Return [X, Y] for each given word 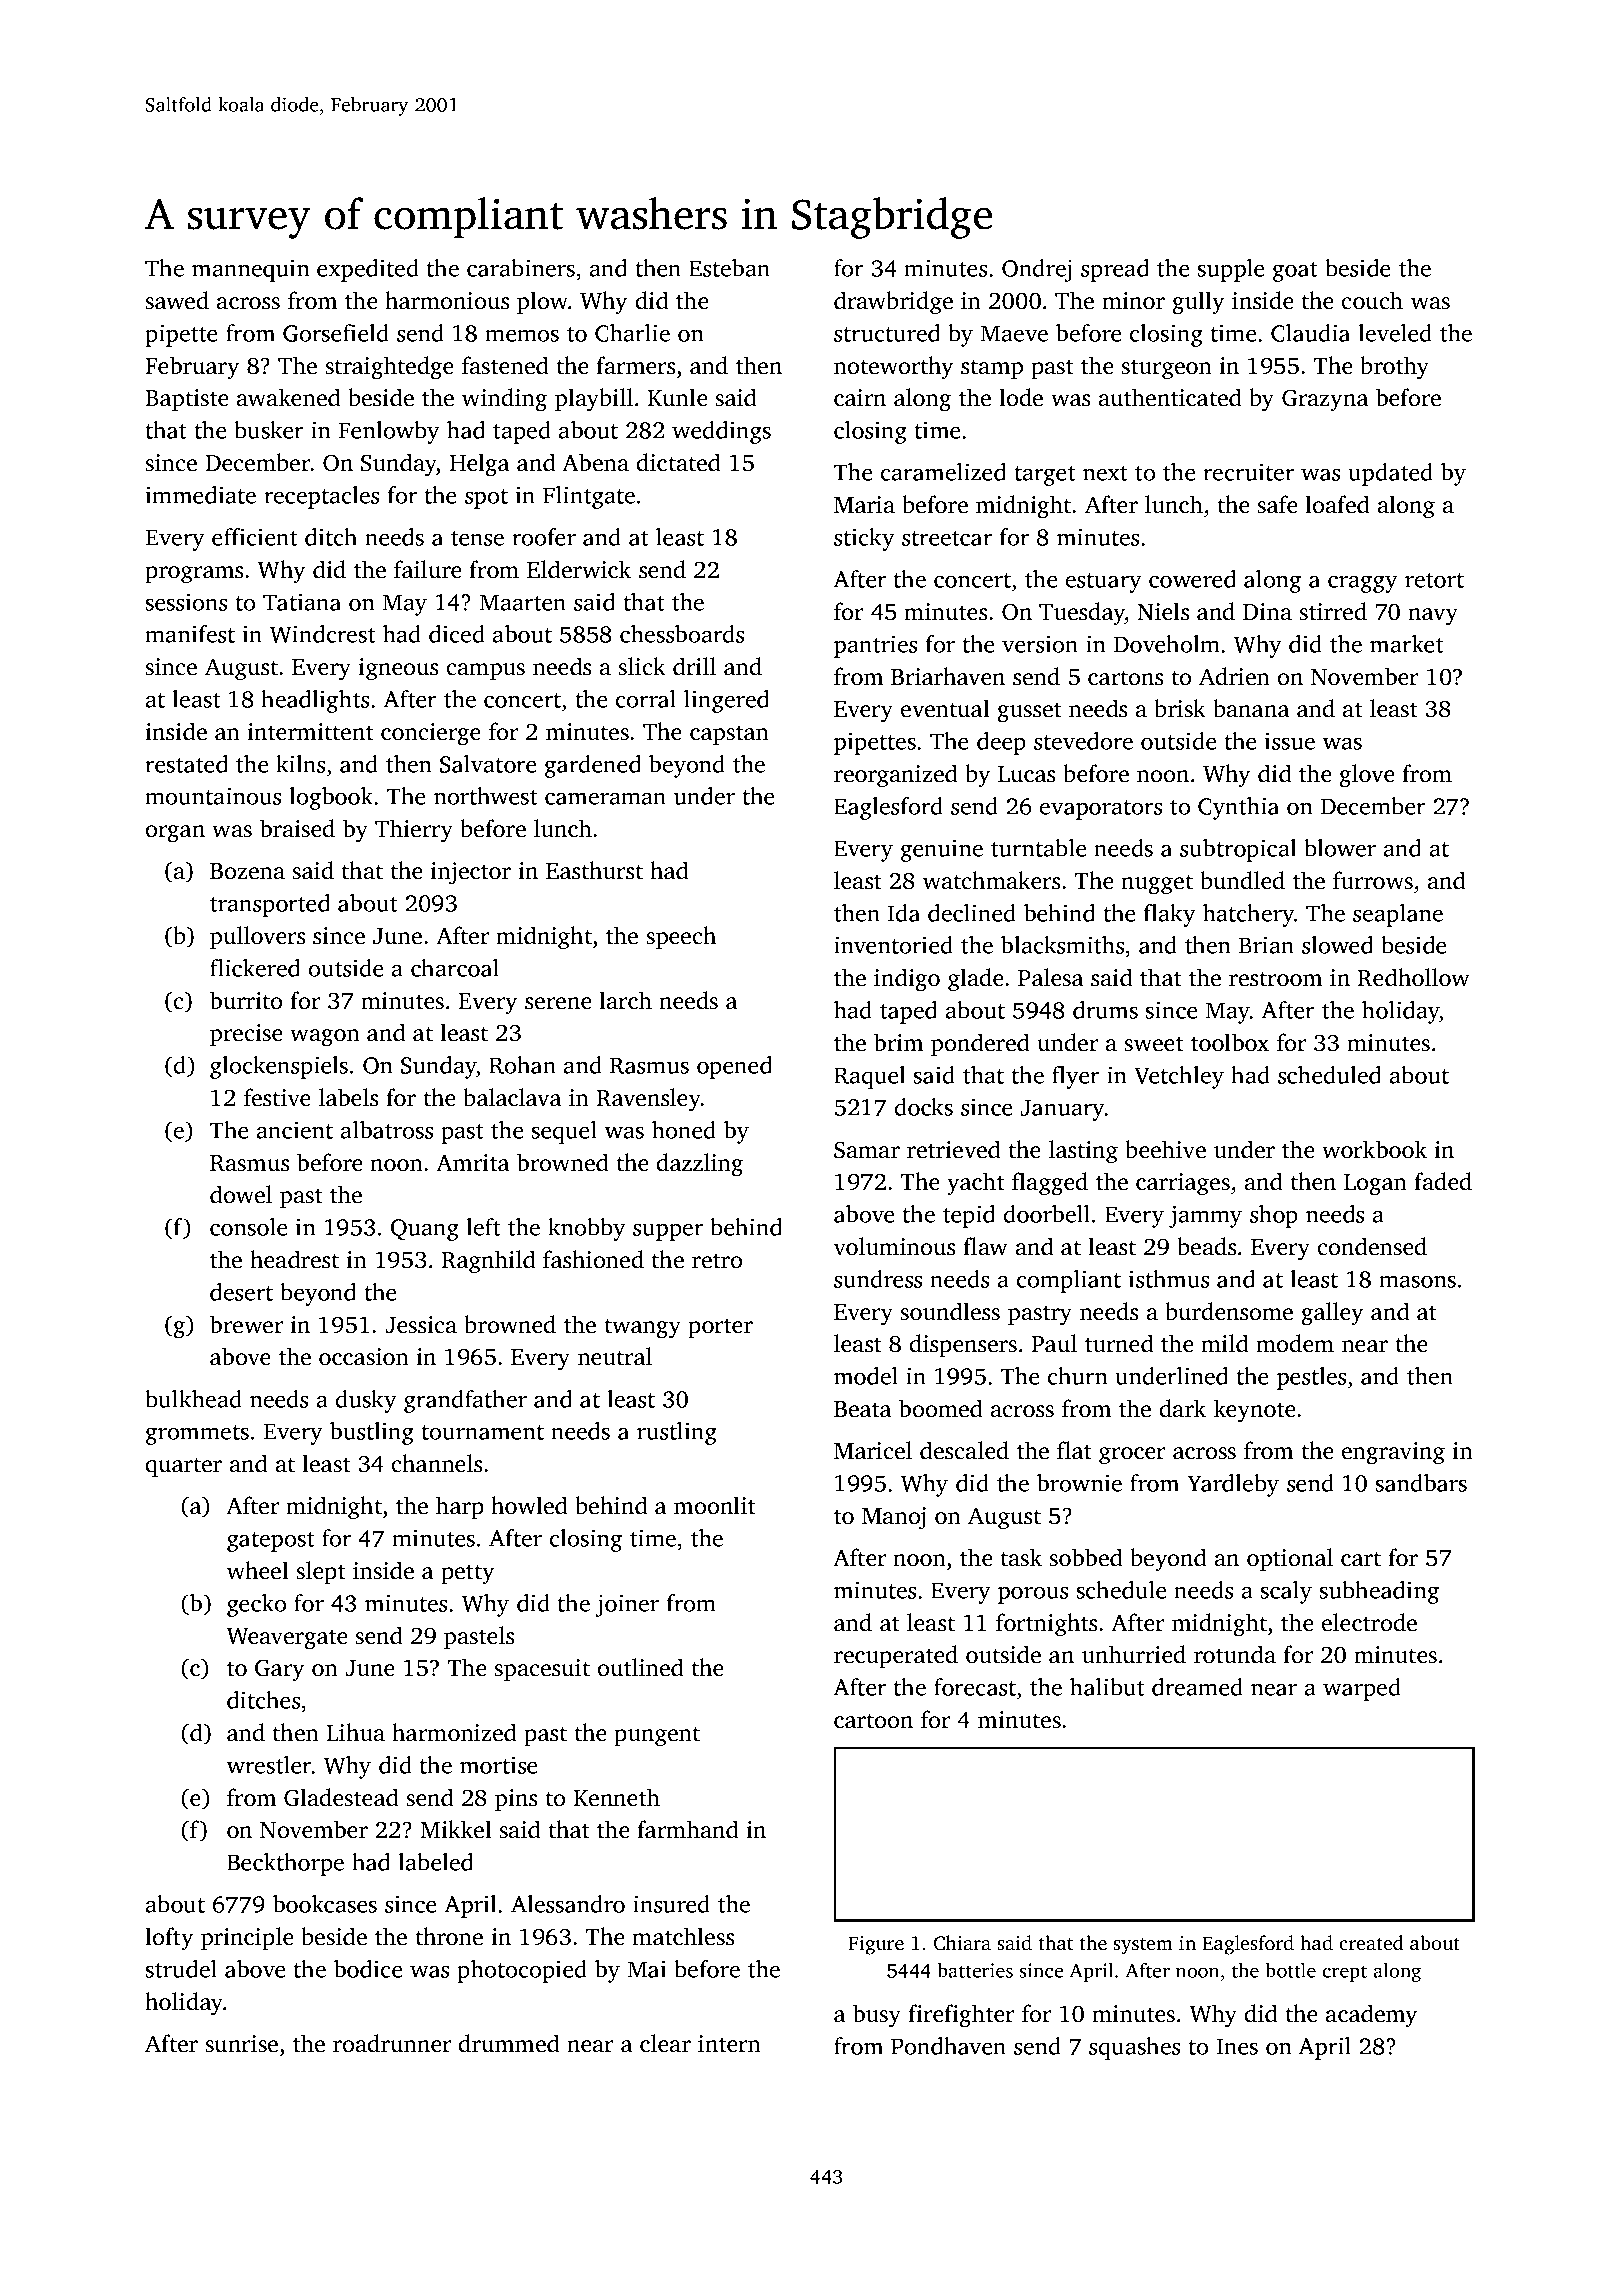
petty [467, 1574]
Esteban [729, 268]
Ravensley [649, 1100]
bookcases [325, 1904]
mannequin [251, 270]
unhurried [1134, 1654]
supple [1231, 270]
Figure [876, 1945]
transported [270, 905]
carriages [1183, 1184]
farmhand [688, 1829]
